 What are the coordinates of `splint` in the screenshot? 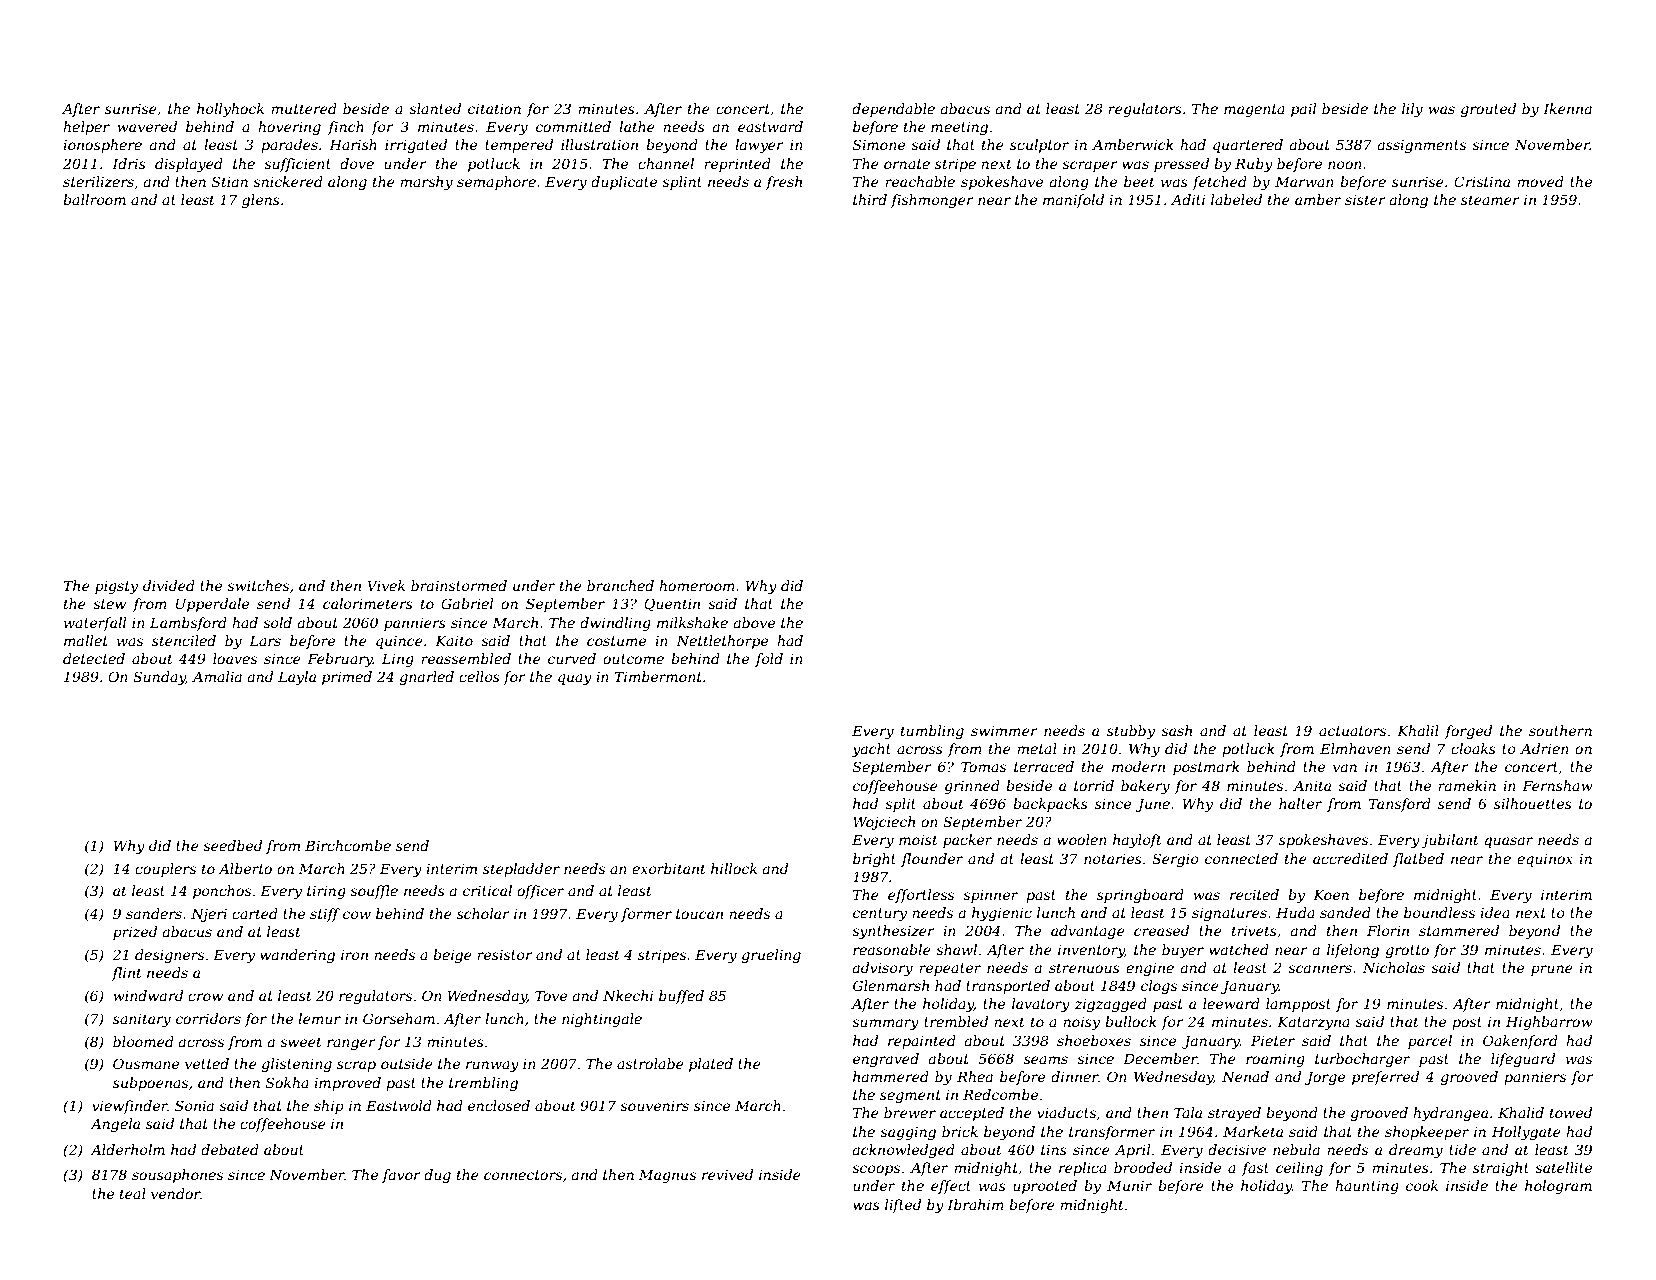 It's located at (682, 183).
